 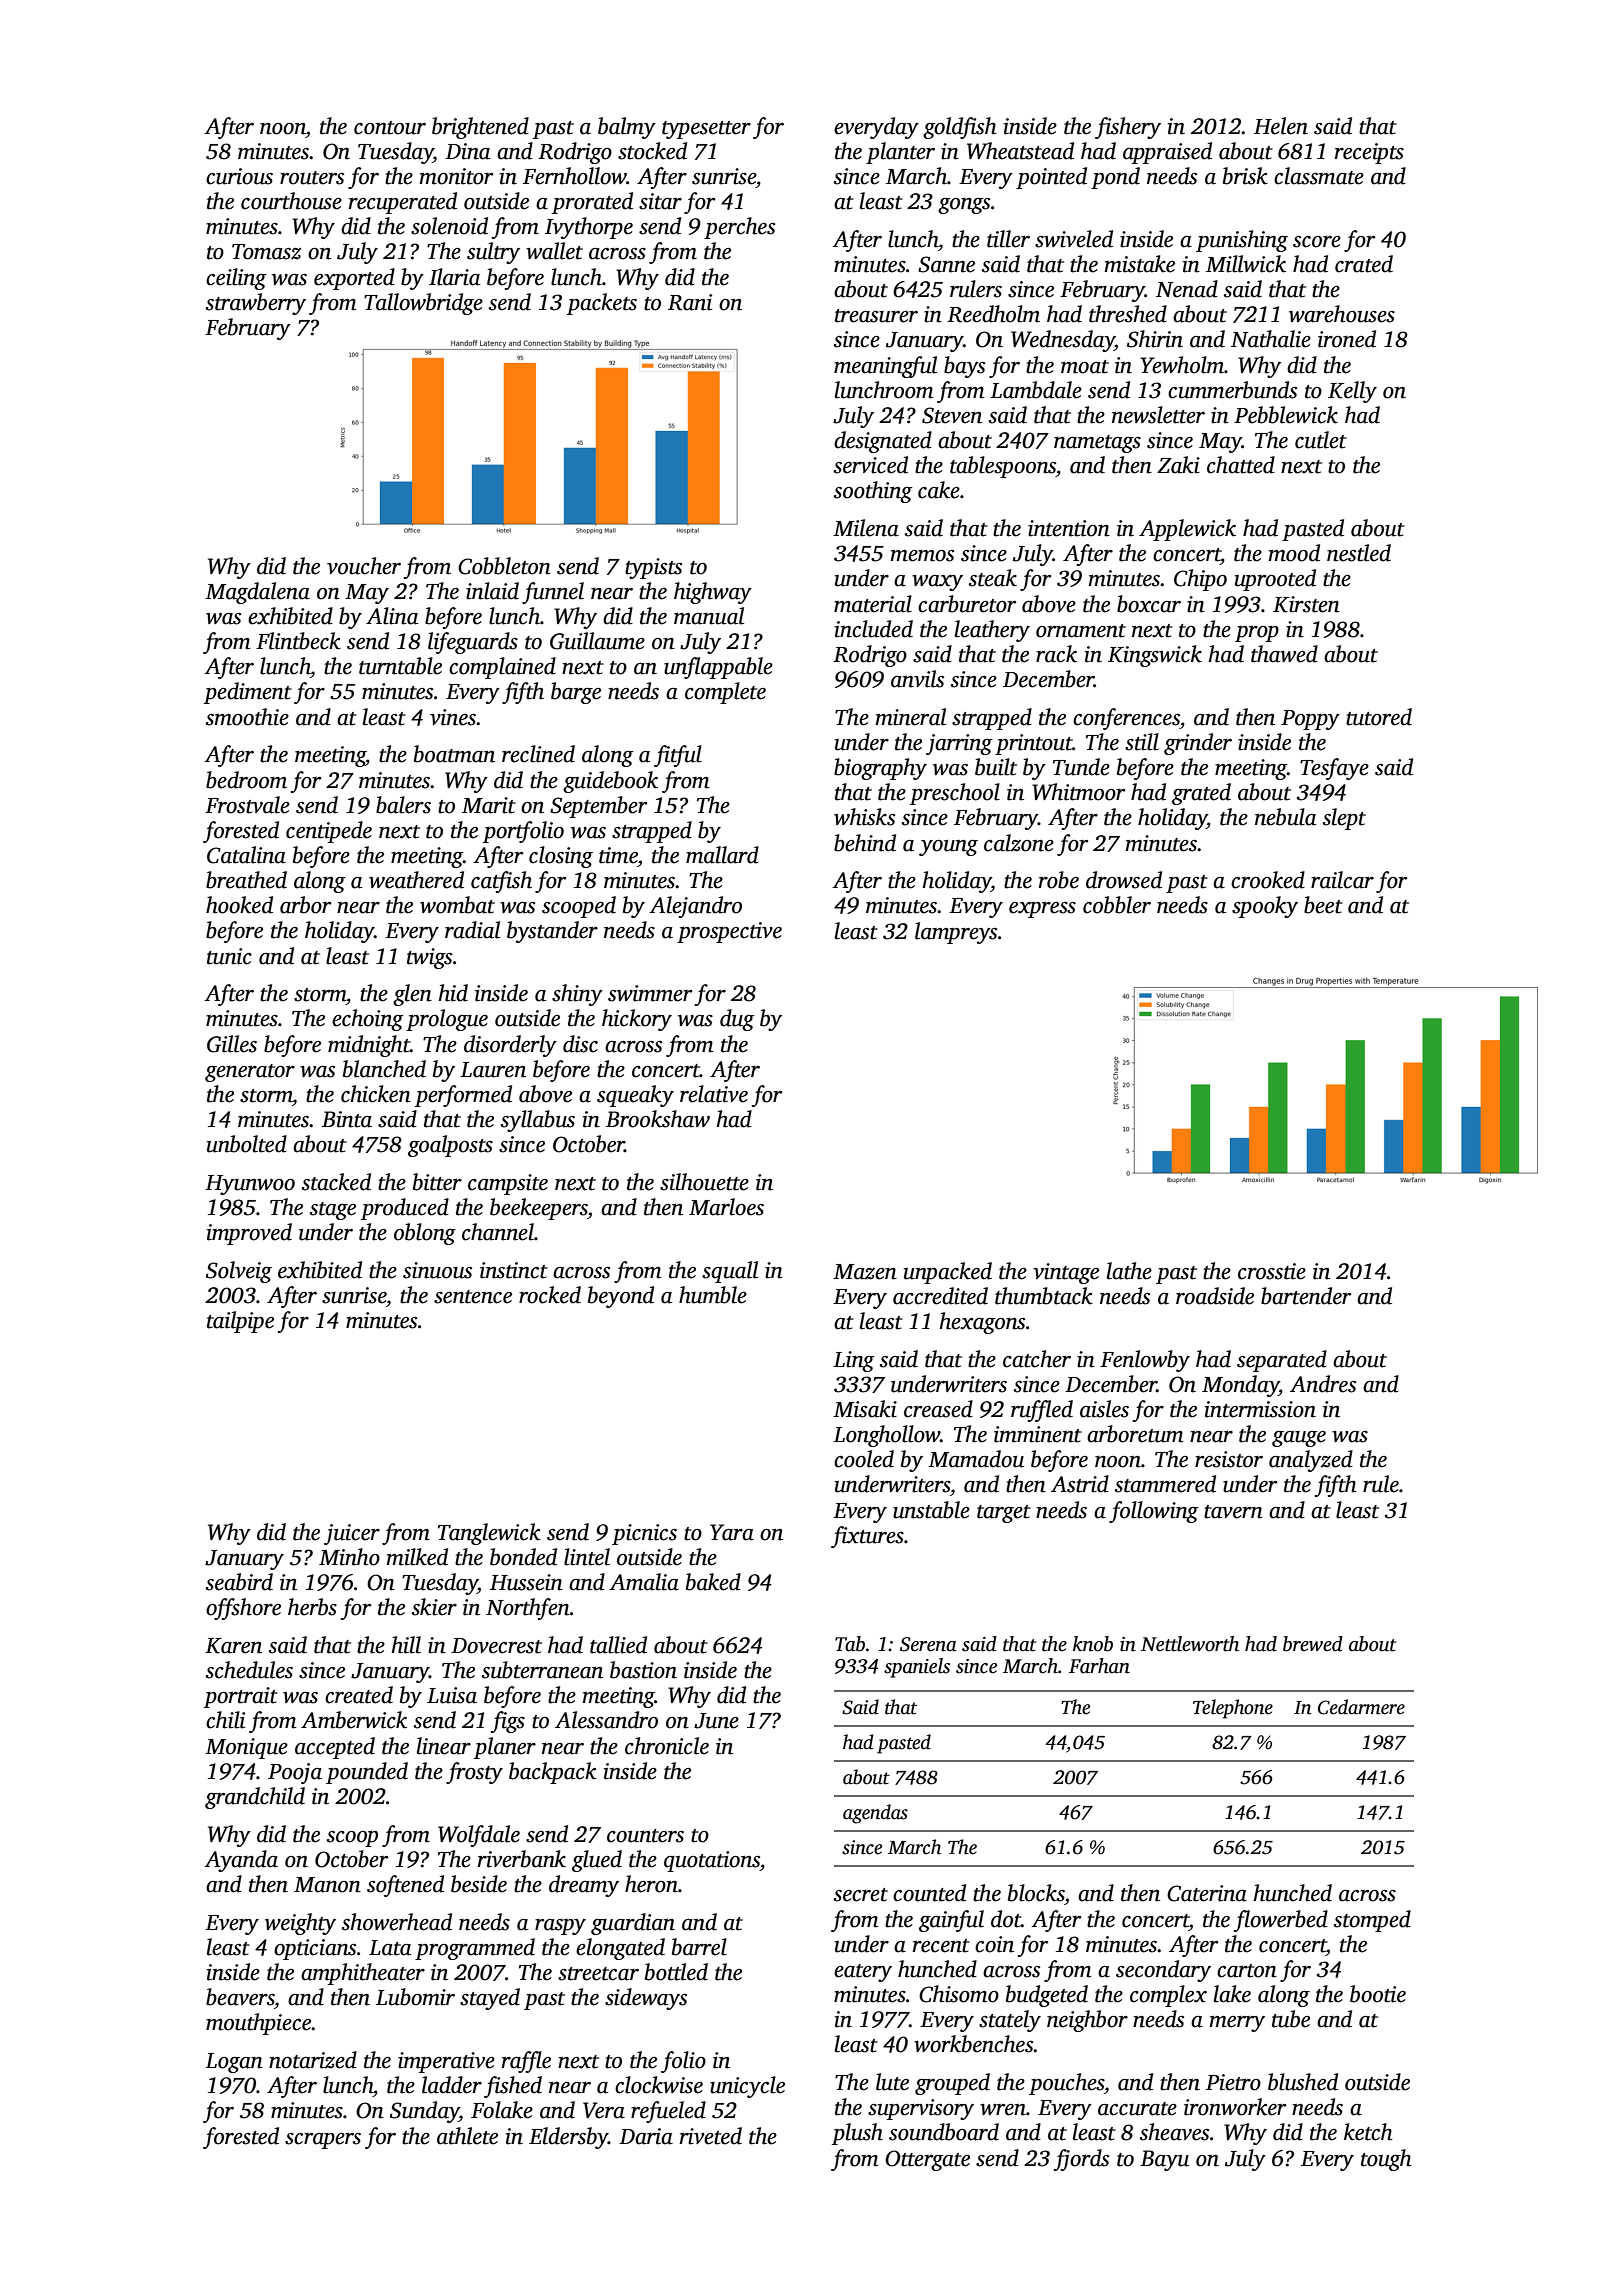 What do you see at coordinates (602, 304) in the page?
I see `packets` at bounding box center [602, 304].
